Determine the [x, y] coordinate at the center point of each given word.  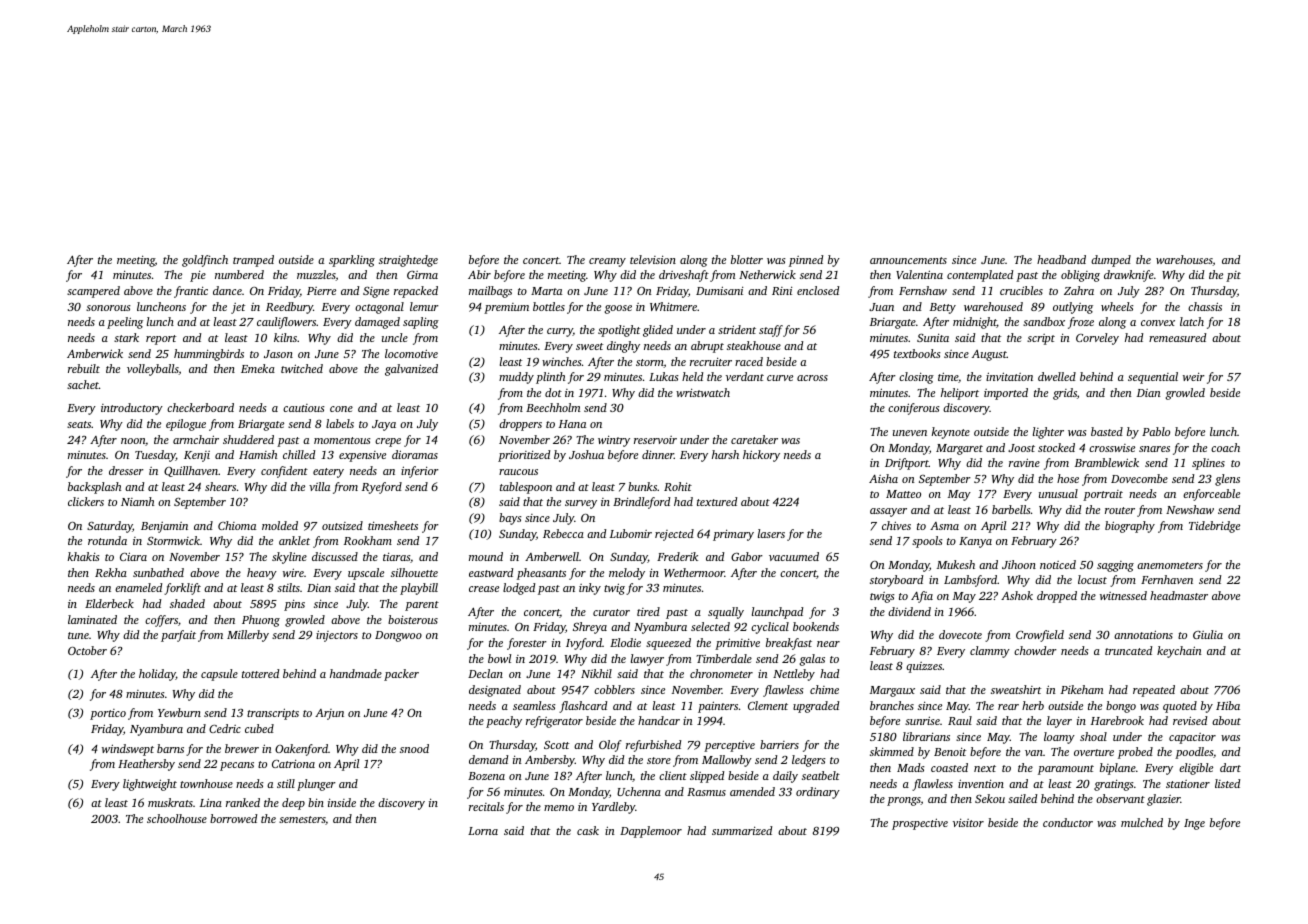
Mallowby [727, 761]
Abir [479, 274]
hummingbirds [209, 355]
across [812, 378]
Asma [944, 526]
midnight [975, 323]
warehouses [1184, 260]
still [286, 783]
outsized [342, 525]
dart [1230, 767]
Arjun [329, 714]
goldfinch [205, 261]
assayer [888, 512]
